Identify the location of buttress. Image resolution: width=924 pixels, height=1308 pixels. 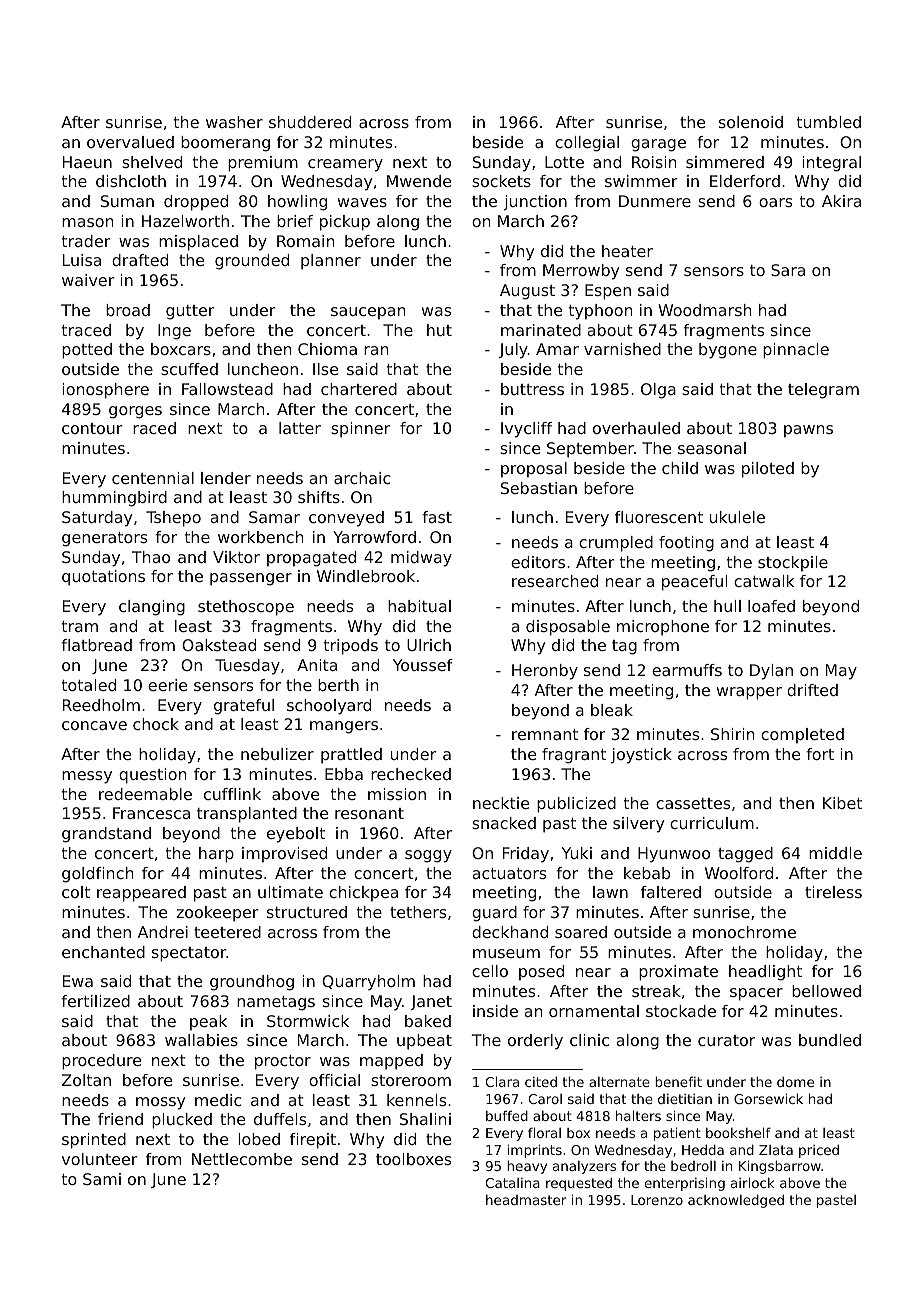
(532, 389).
